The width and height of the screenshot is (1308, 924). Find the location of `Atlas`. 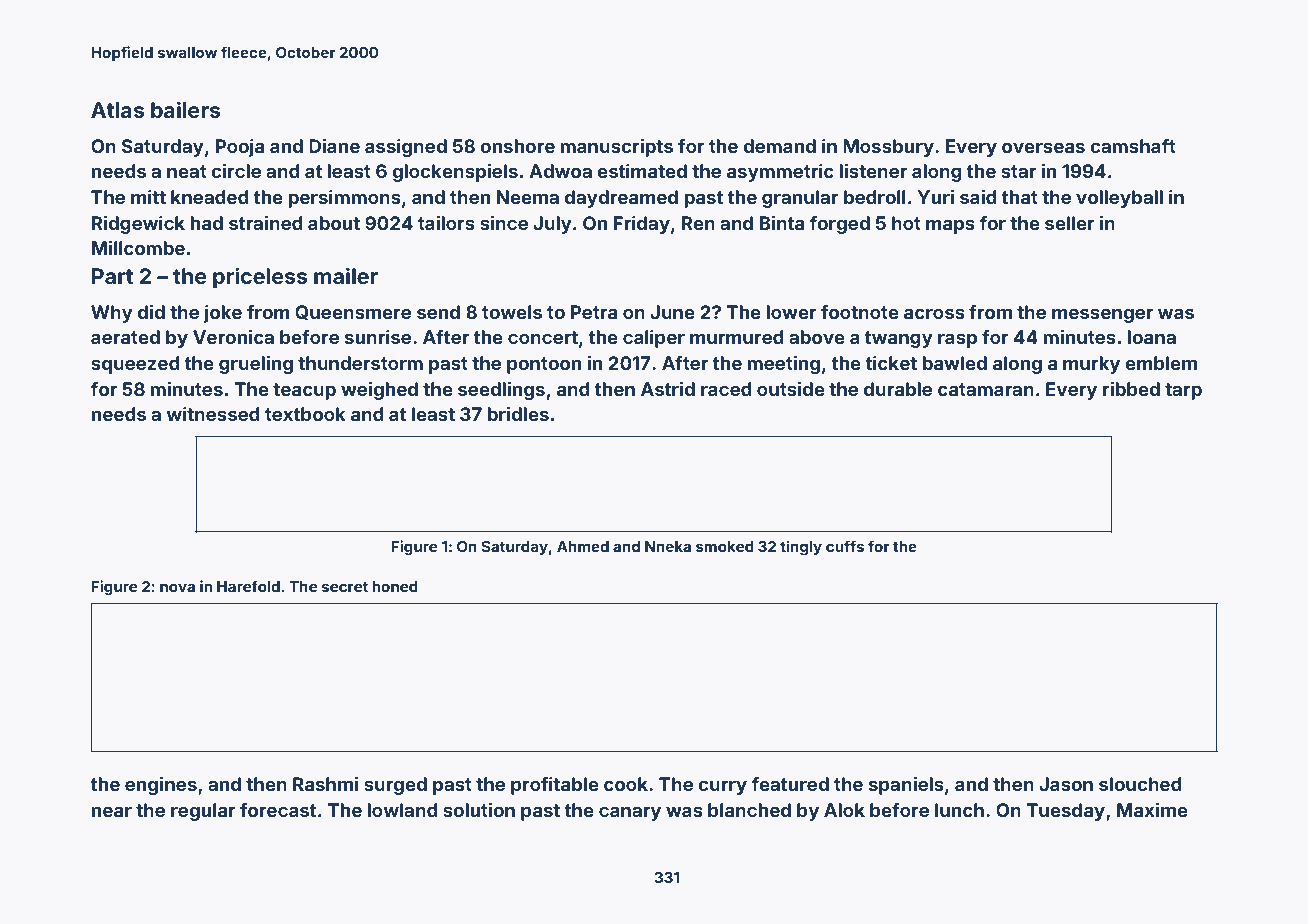

Atlas is located at coordinates (118, 110).
